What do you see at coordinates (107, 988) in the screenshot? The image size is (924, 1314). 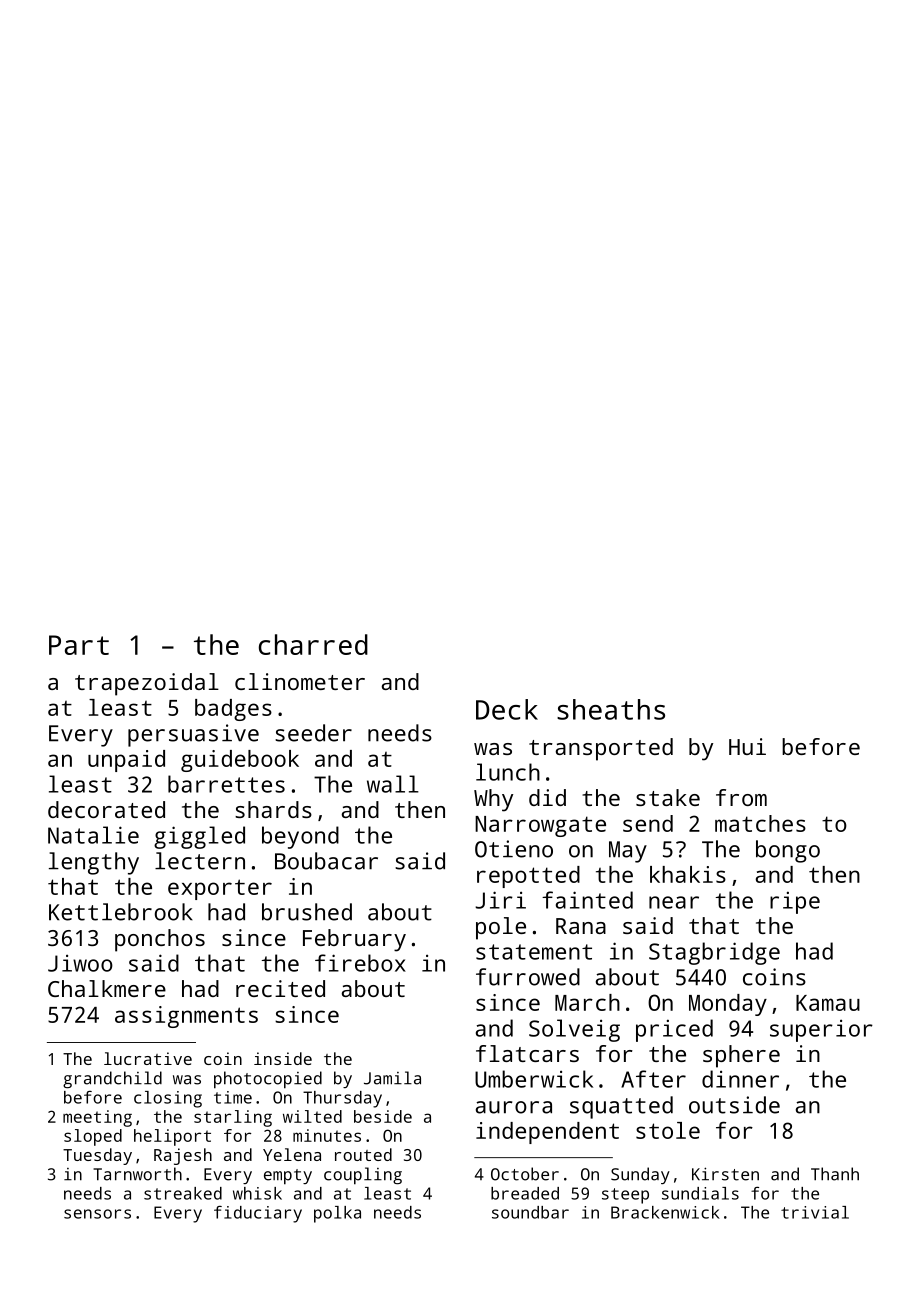 I see `Chalkmere` at bounding box center [107, 988].
